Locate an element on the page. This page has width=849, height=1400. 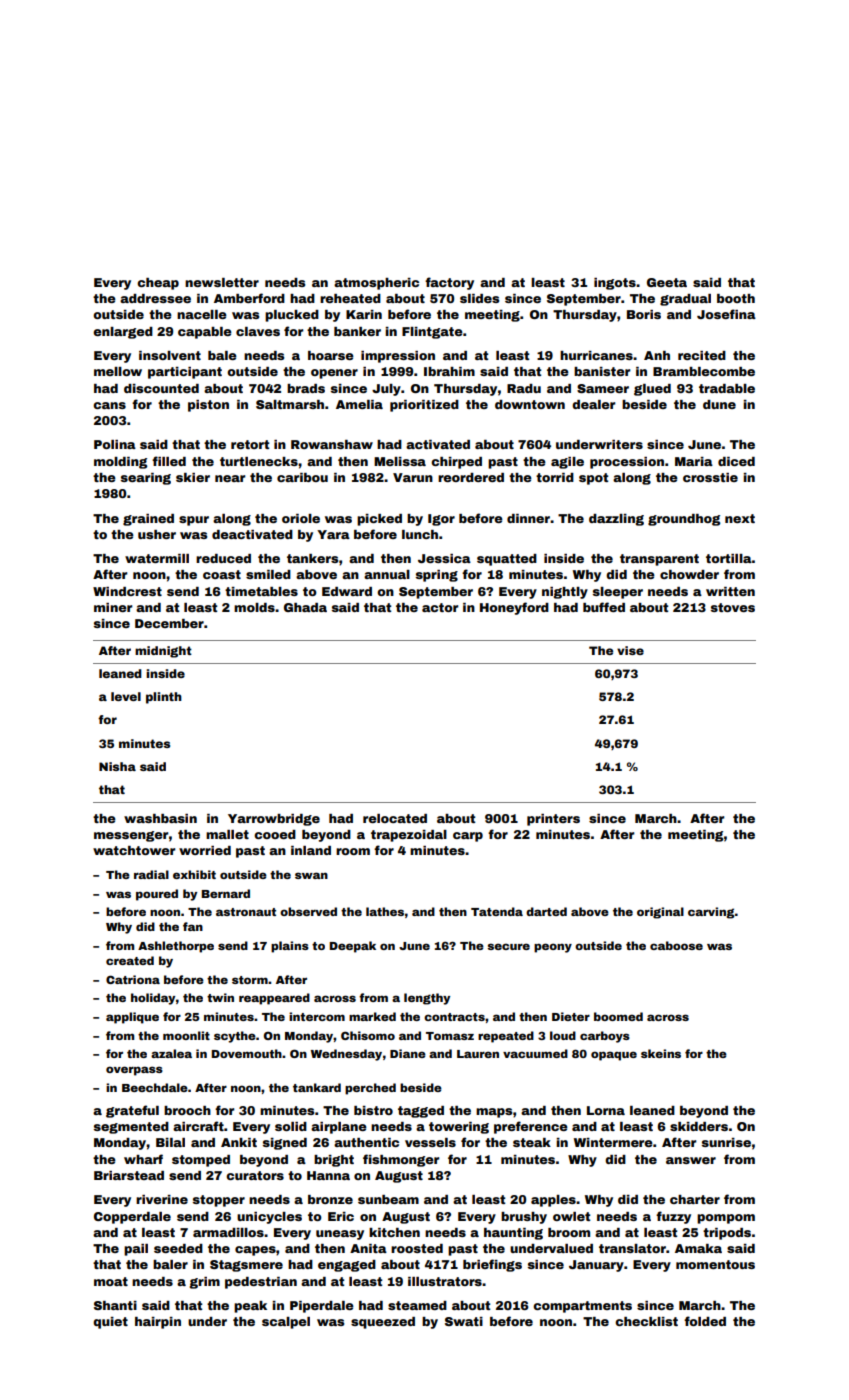
procession is located at coordinates (627, 463).
